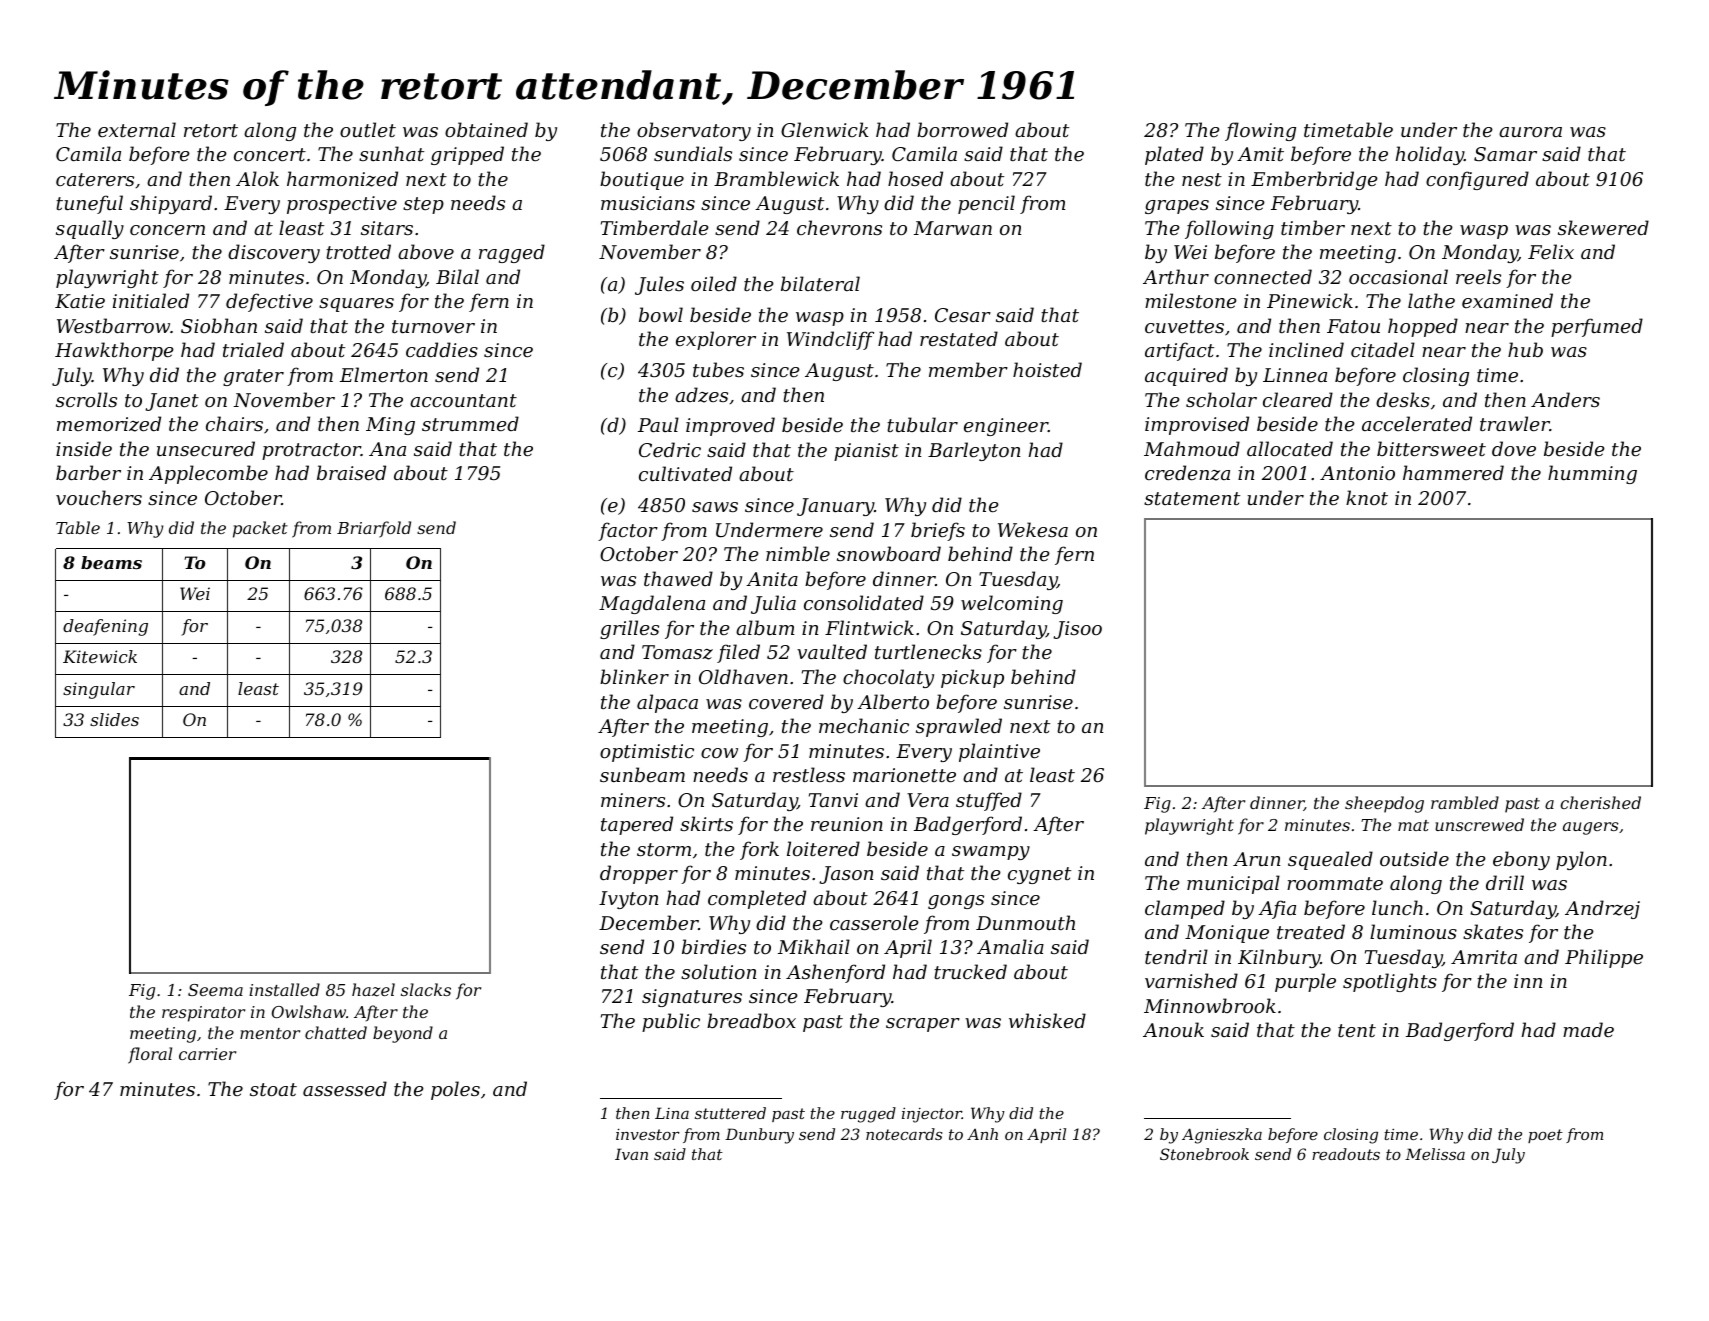 Image resolution: width=1709 pixels, height=1321 pixels. I want to click on step, so click(423, 205).
